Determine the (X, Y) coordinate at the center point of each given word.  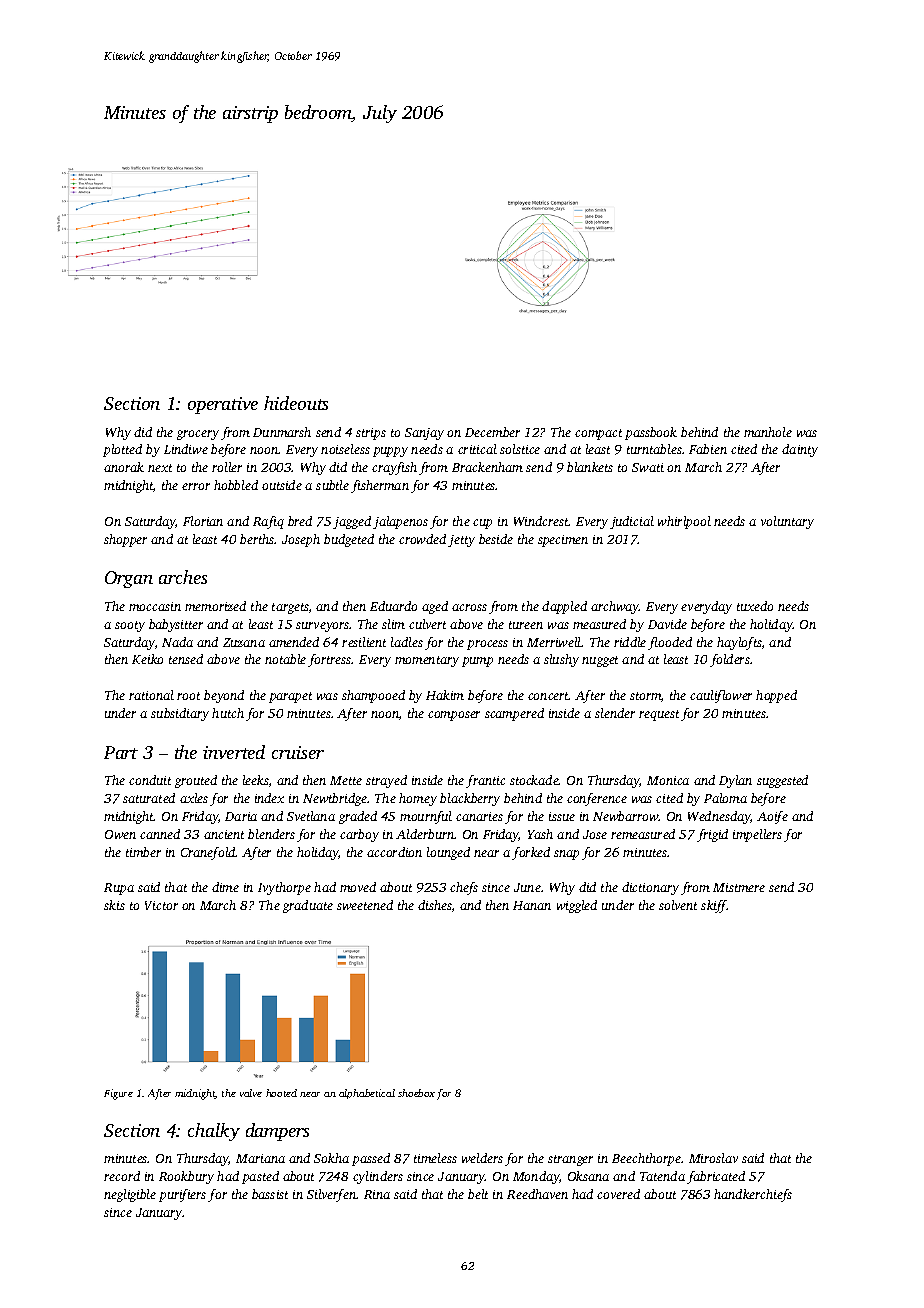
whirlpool (684, 522)
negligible (130, 1195)
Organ (129, 579)
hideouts (296, 403)
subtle (332, 485)
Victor (161, 905)
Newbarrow (626, 816)
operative (223, 405)
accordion (394, 852)
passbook (651, 433)
